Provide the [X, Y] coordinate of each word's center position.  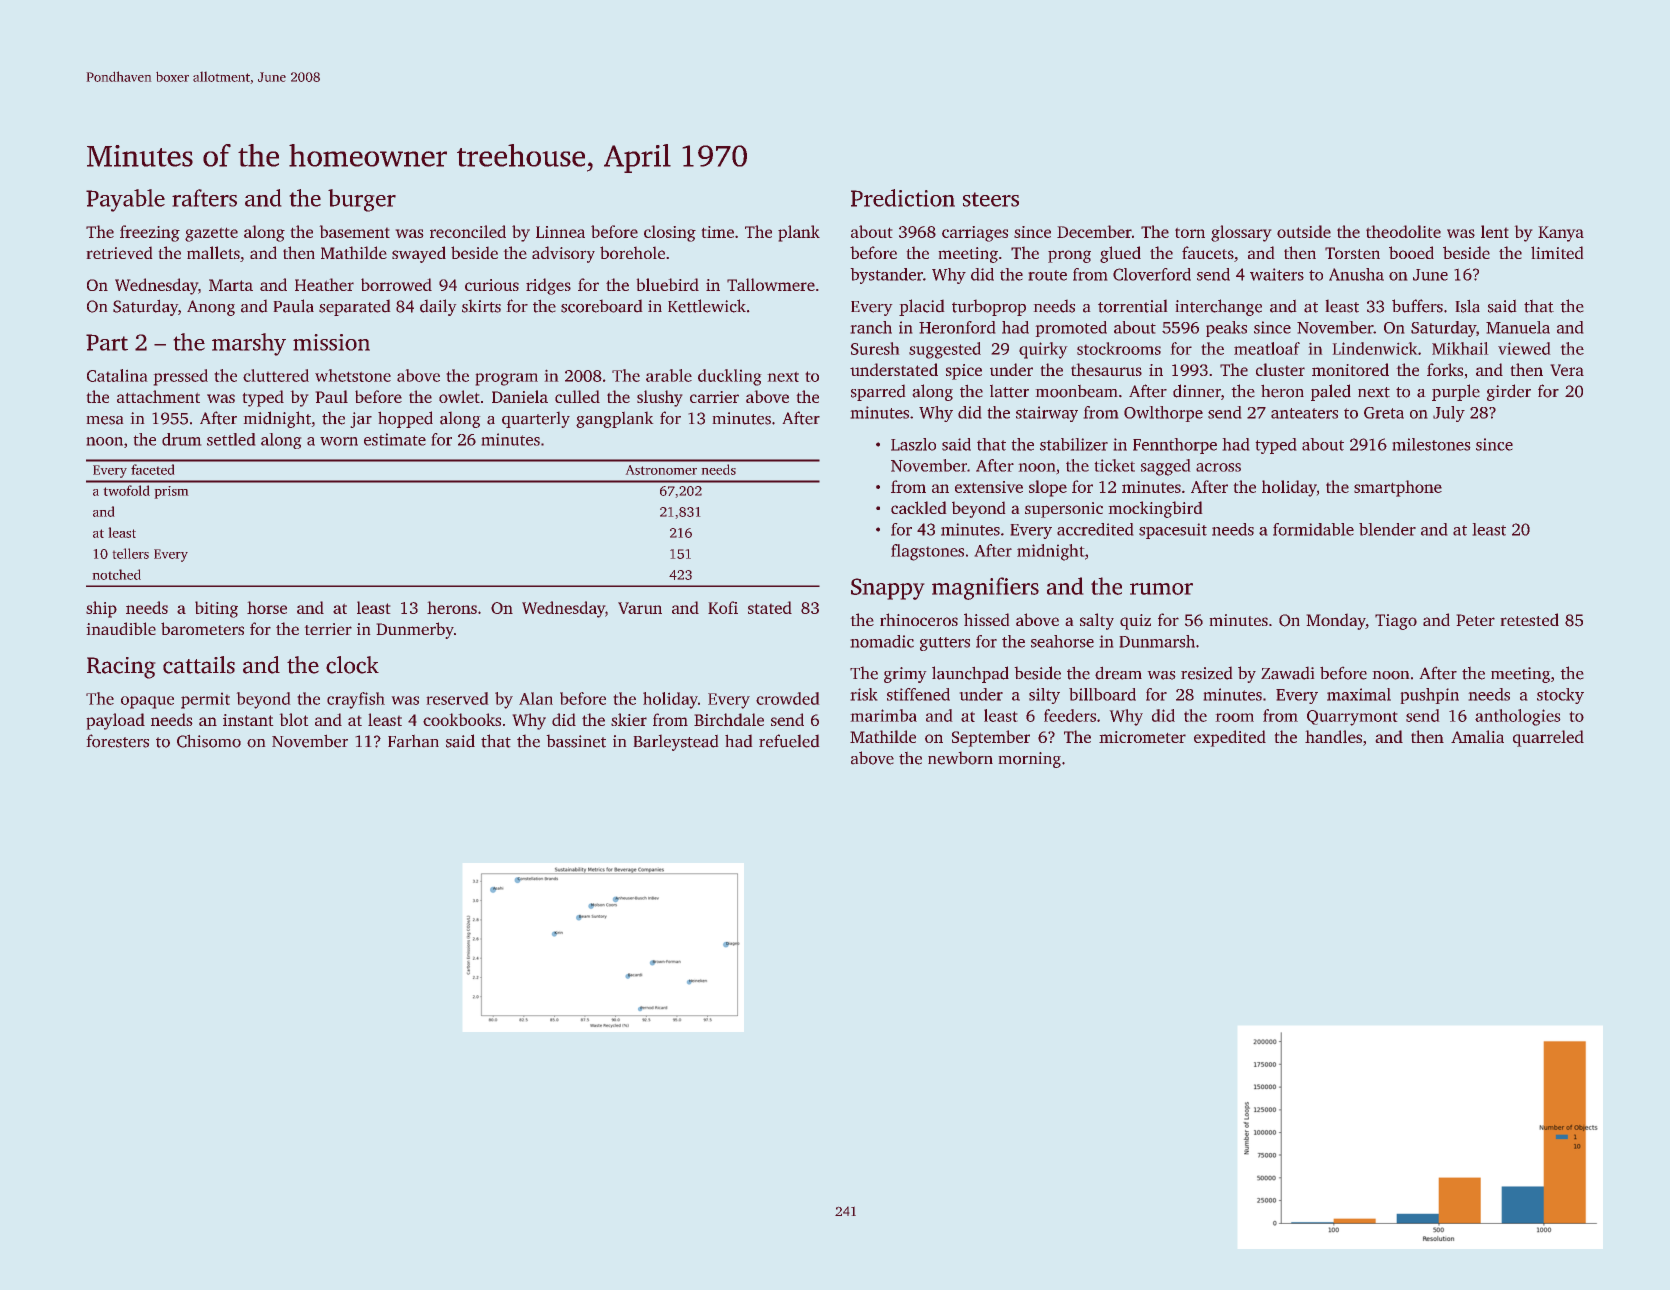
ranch [871, 327]
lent [1495, 231]
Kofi [723, 607]
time [718, 232]
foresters [118, 741]
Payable [125, 200]
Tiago [1396, 622]
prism [171, 492]
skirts [481, 306]
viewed [1524, 348]
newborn [960, 758]
